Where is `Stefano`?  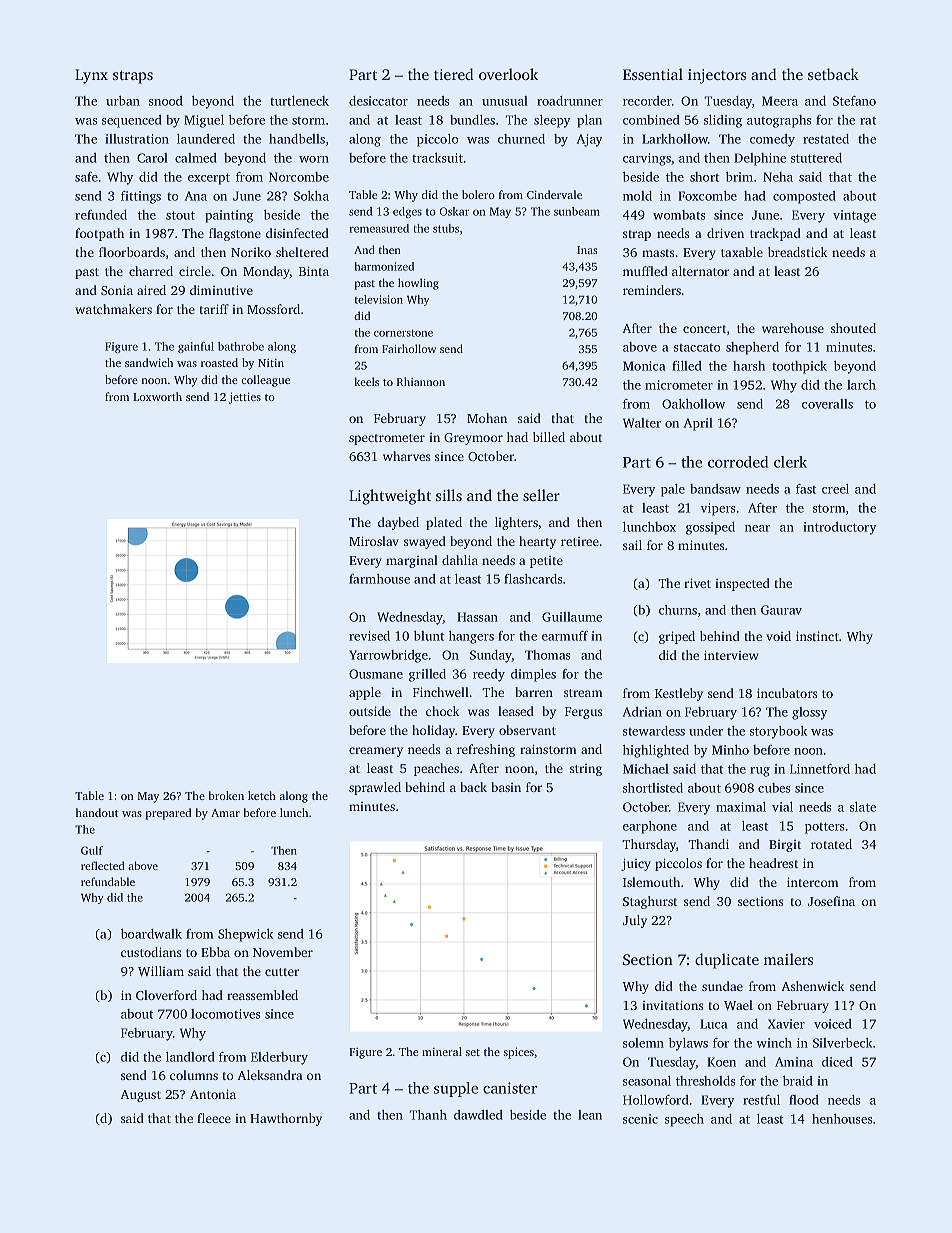 Stefano is located at coordinates (854, 101).
